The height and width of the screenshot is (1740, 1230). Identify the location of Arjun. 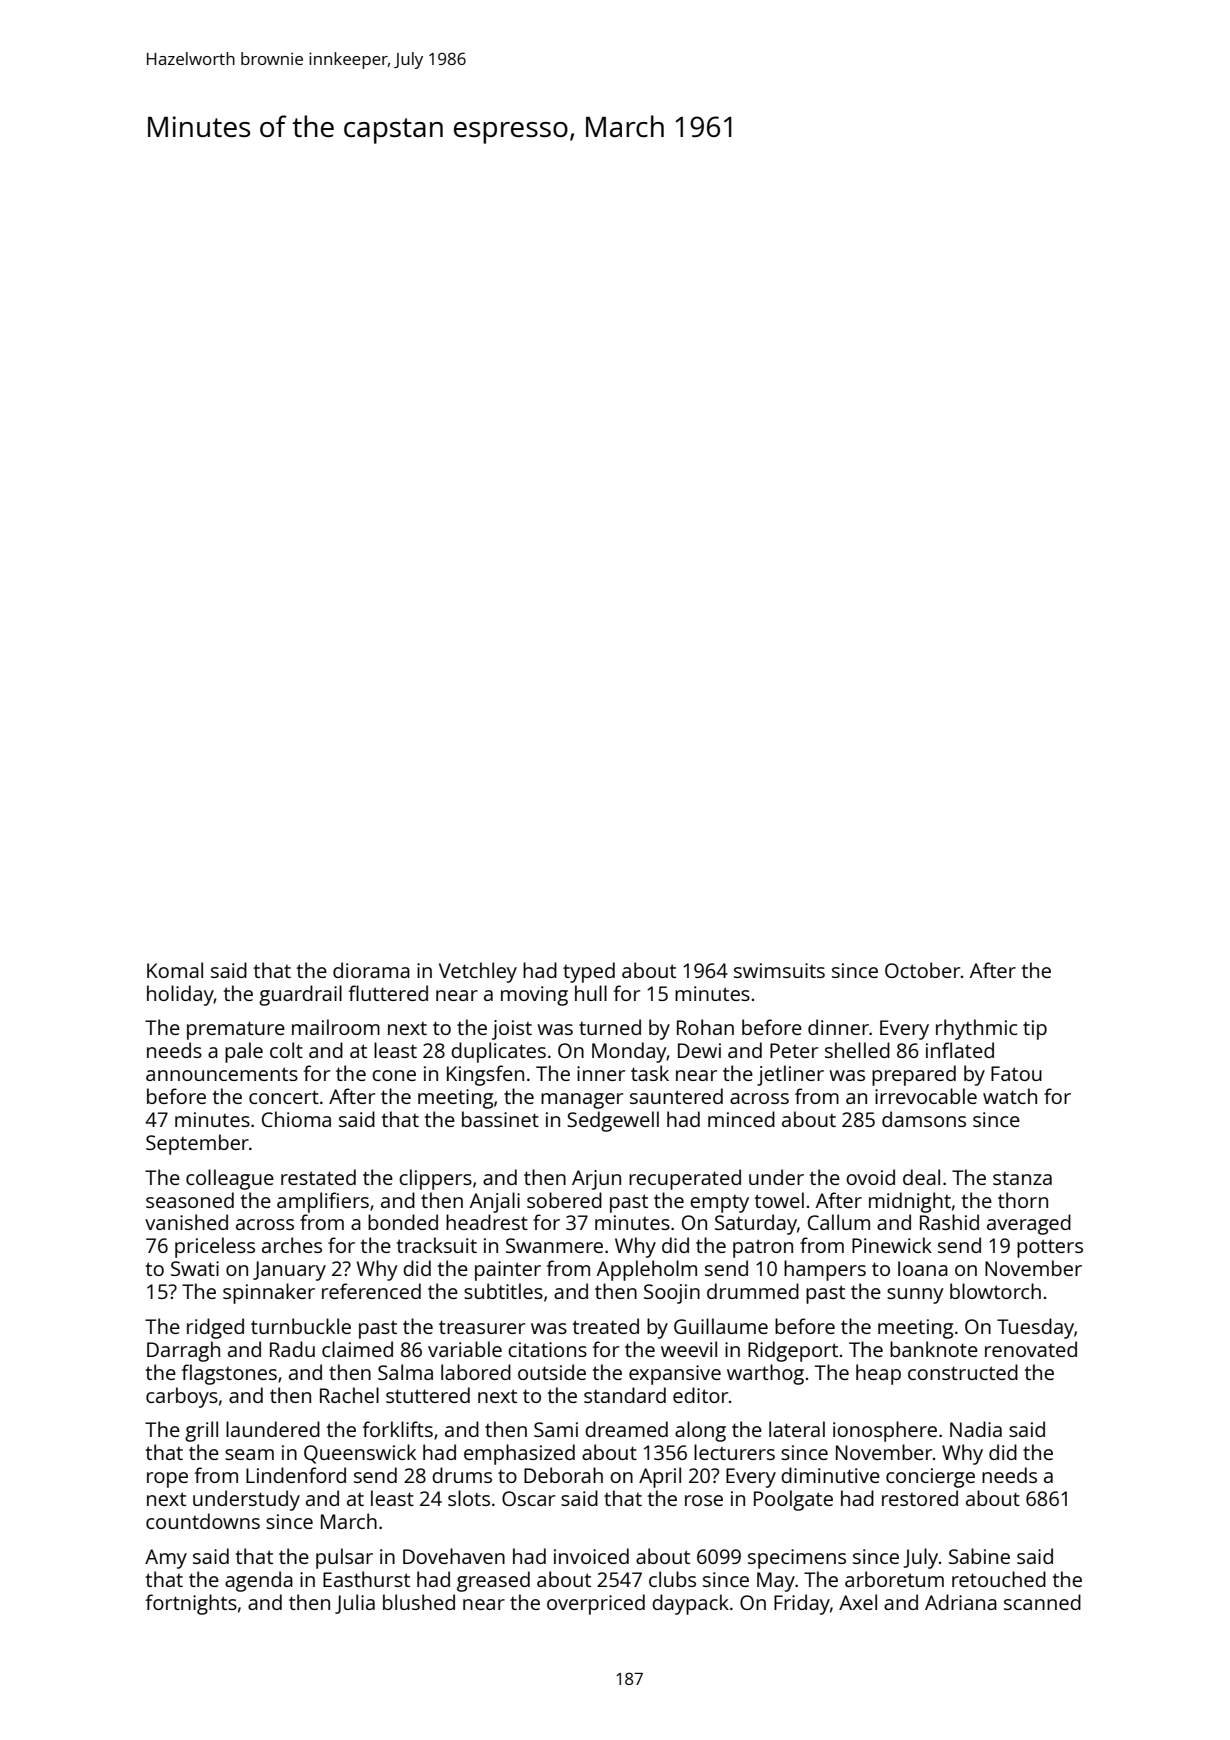
(596, 1180).
